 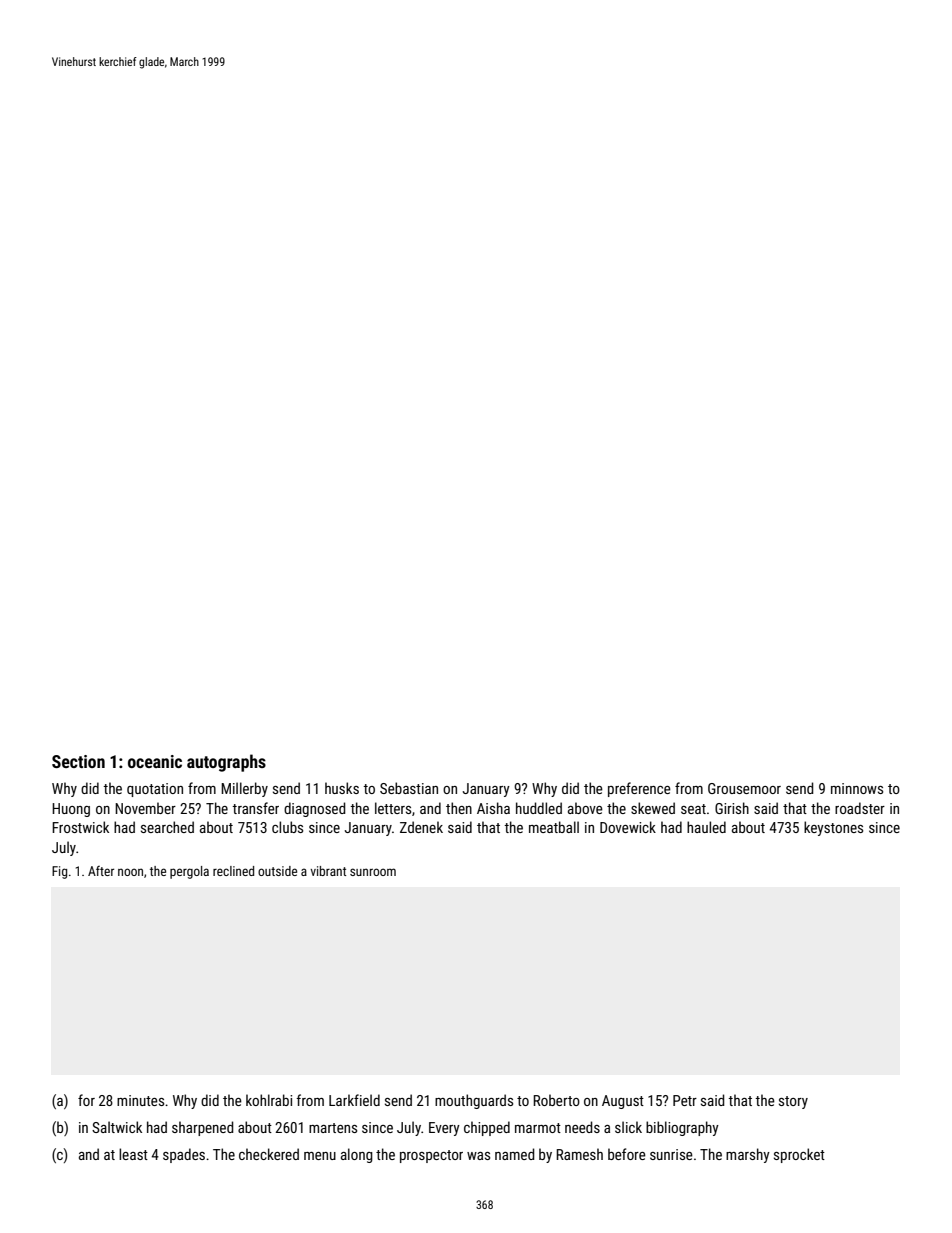 I want to click on Petr, so click(x=685, y=1100).
